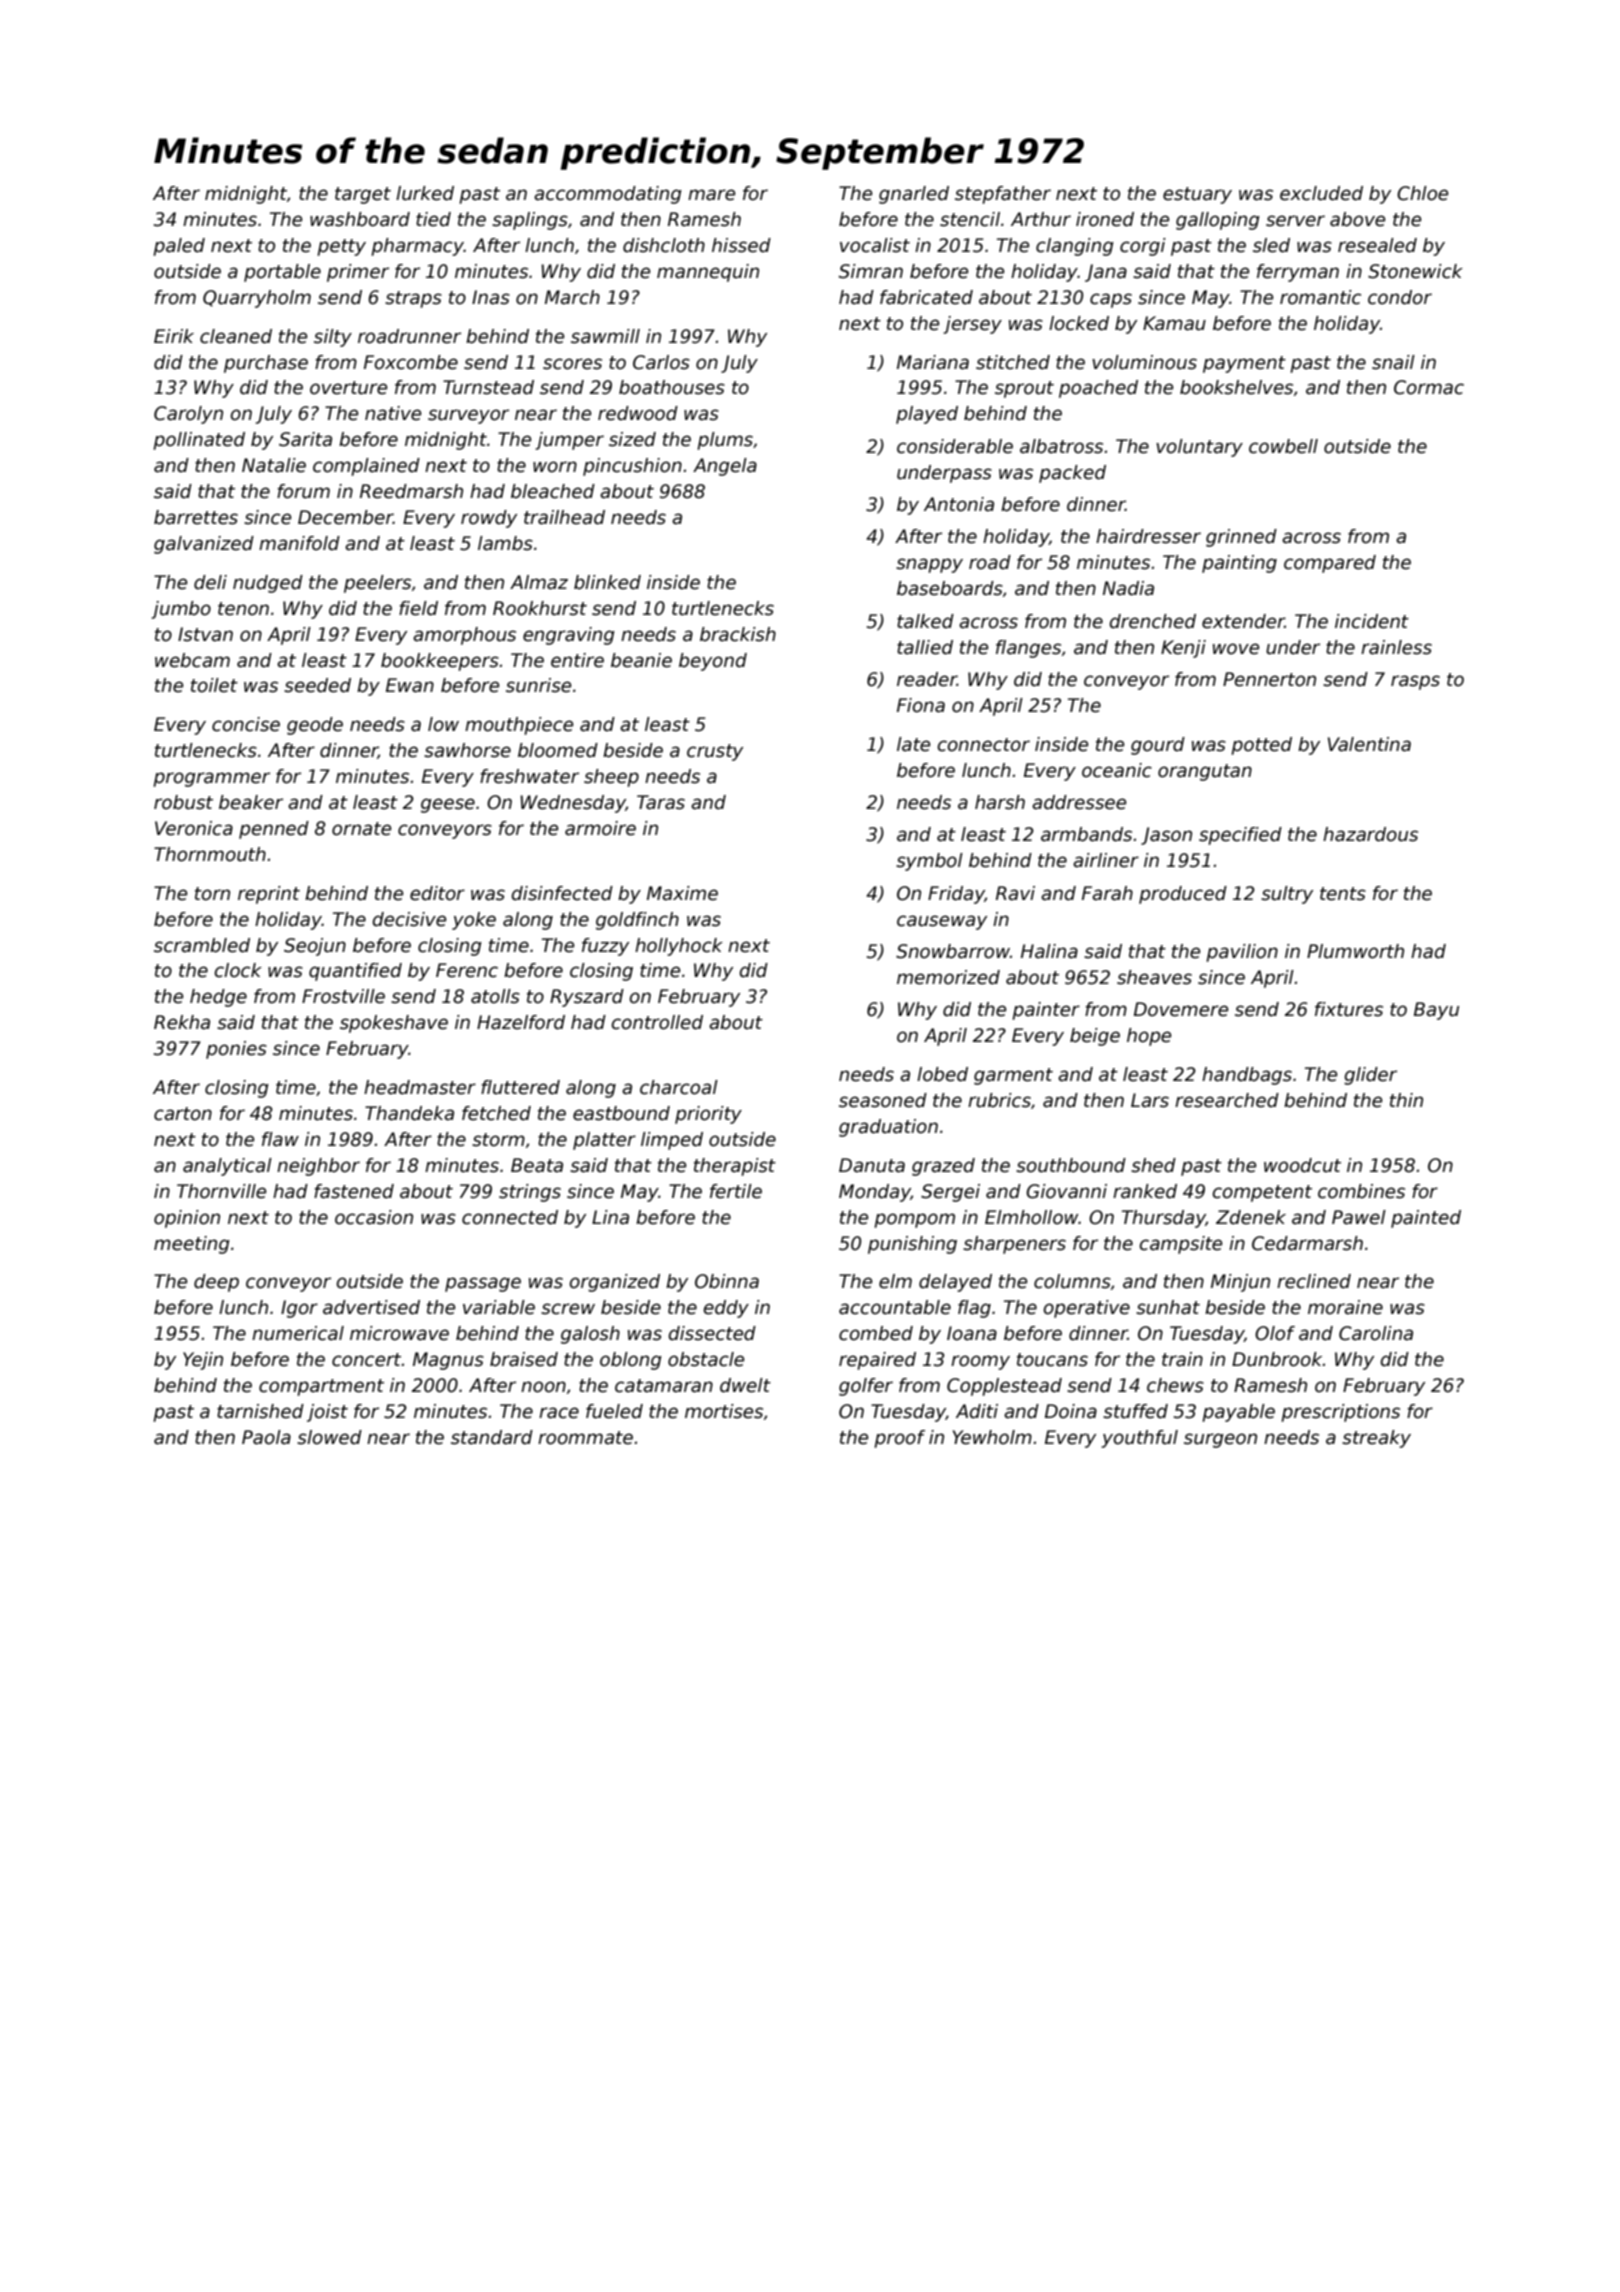  Describe the element at coordinates (948, 977) in the screenshot. I see `memorized` at that location.
